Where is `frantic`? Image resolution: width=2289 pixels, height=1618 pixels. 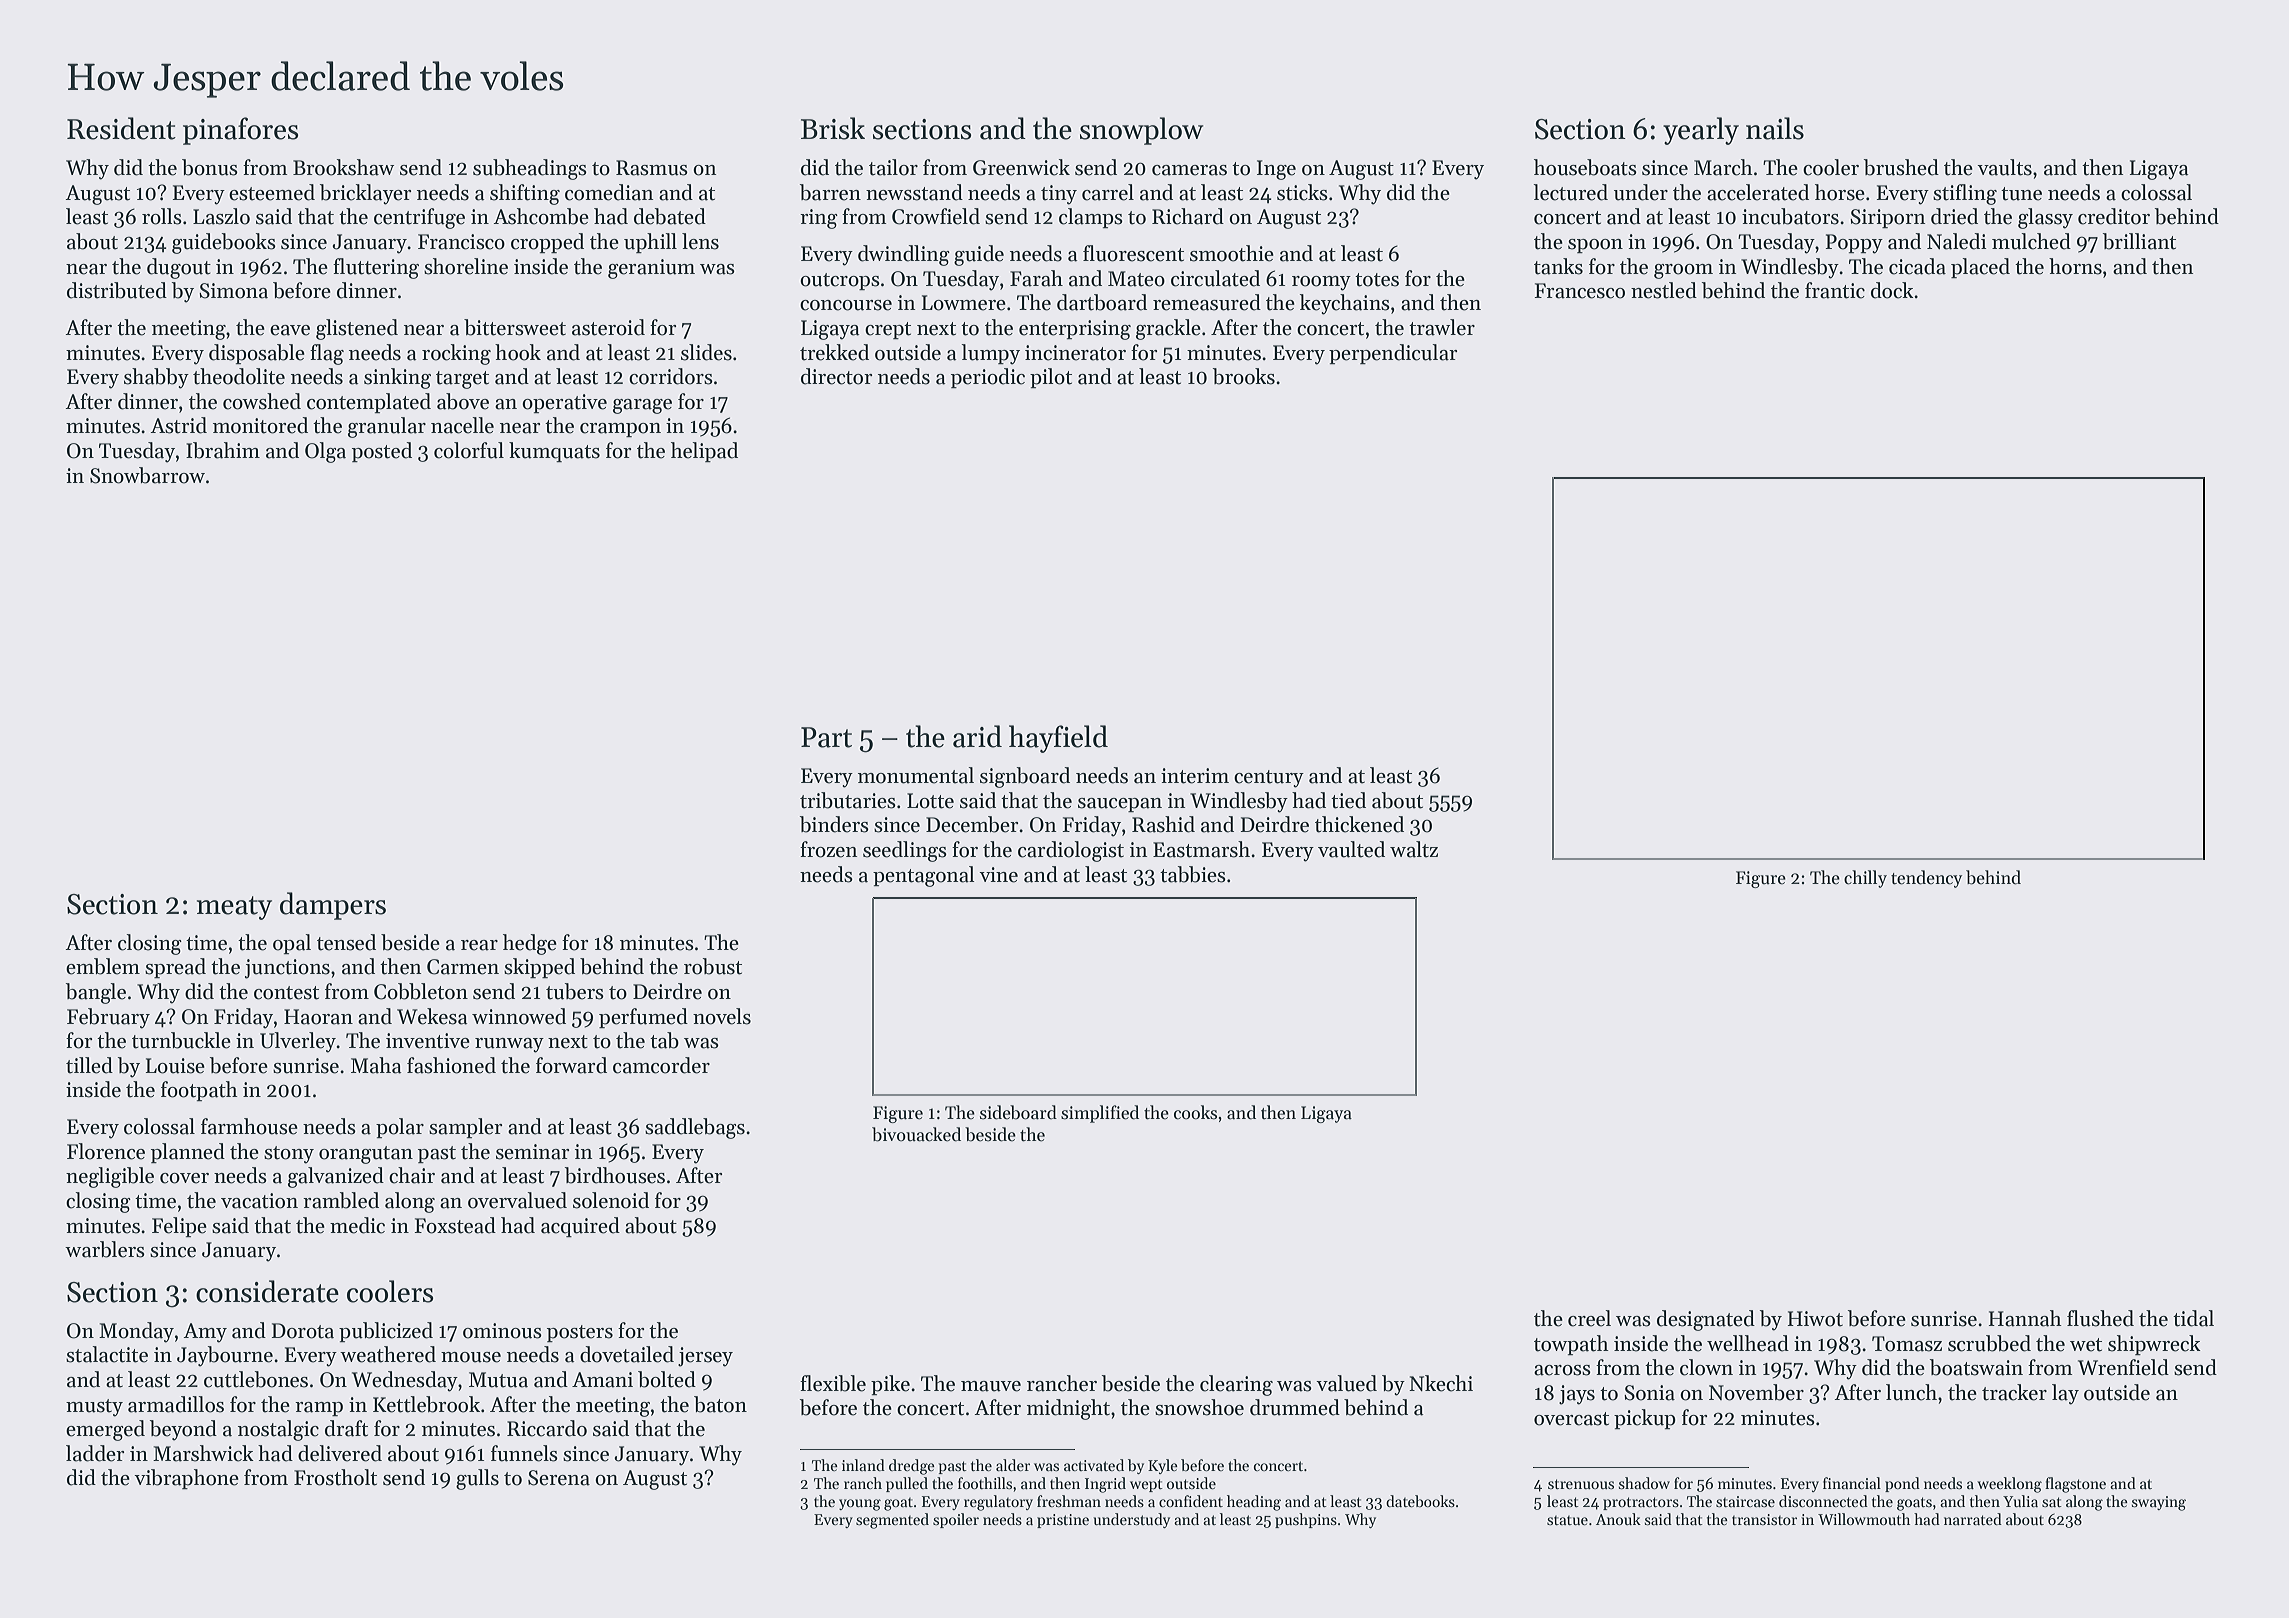 frantic is located at coordinates (1835, 290).
